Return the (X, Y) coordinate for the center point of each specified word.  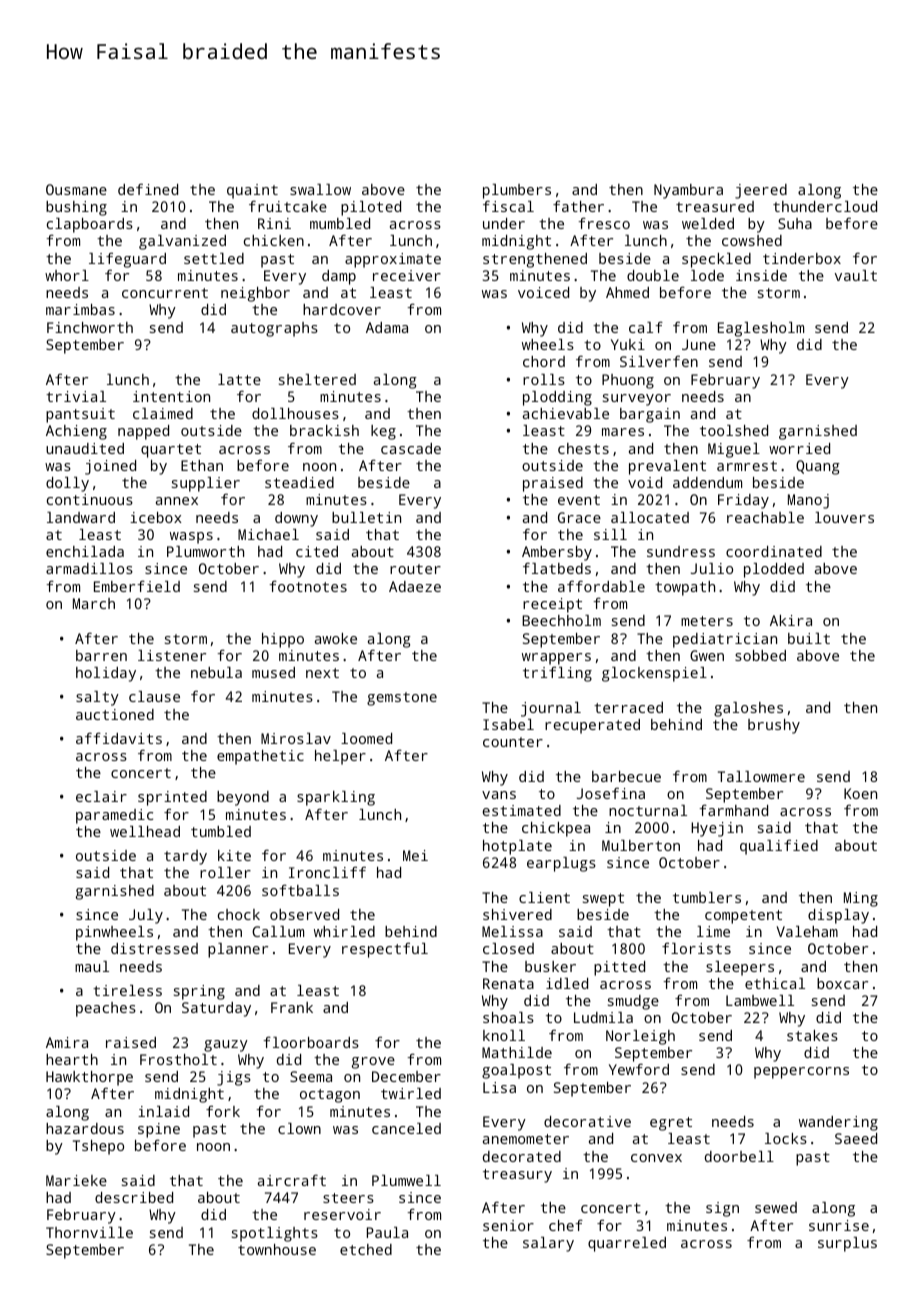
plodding (557, 398)
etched (366, 1249)
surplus (847, 1244)
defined (148, 189)
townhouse (277, 1249)
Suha (795, 223)
